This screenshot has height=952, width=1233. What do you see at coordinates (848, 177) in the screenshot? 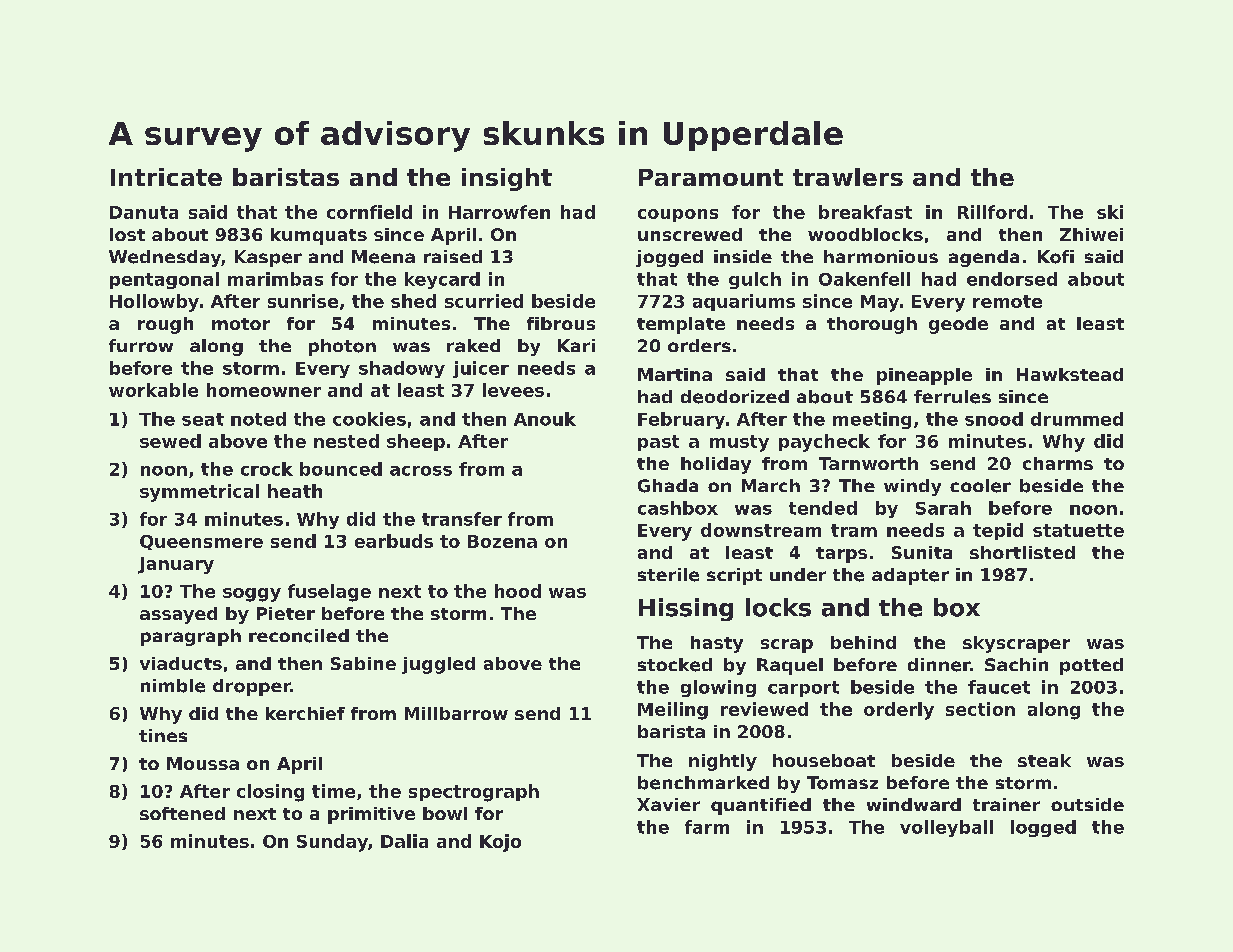
I see `trawlers` at bounding box center [848, 177].
